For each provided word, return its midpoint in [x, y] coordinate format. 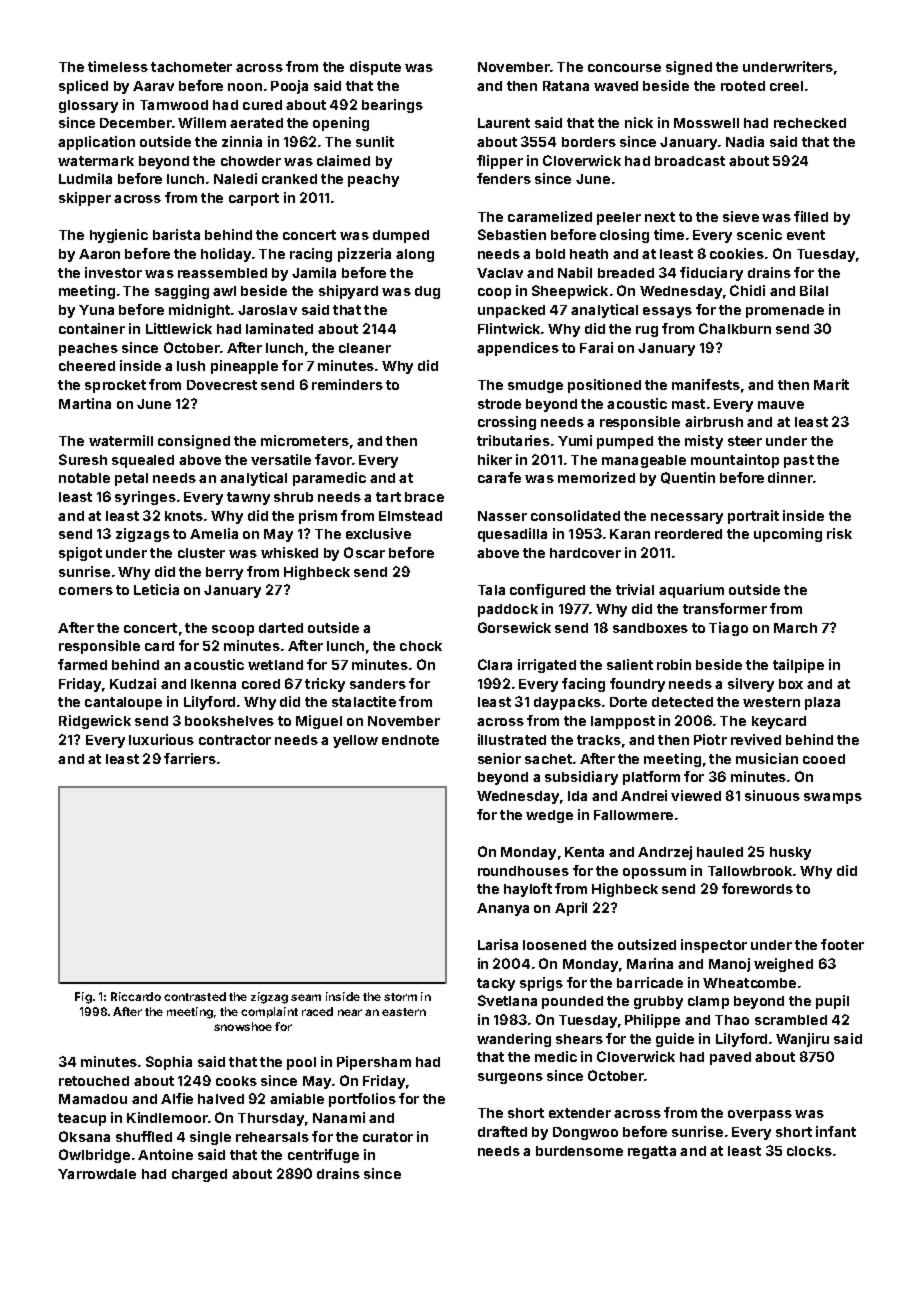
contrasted [195, 996]
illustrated [512, 739]
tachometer [191, 67]
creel [786, 86]
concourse [624, 68]
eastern [404, 1012]
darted [281, 628]
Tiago [728, 629]
